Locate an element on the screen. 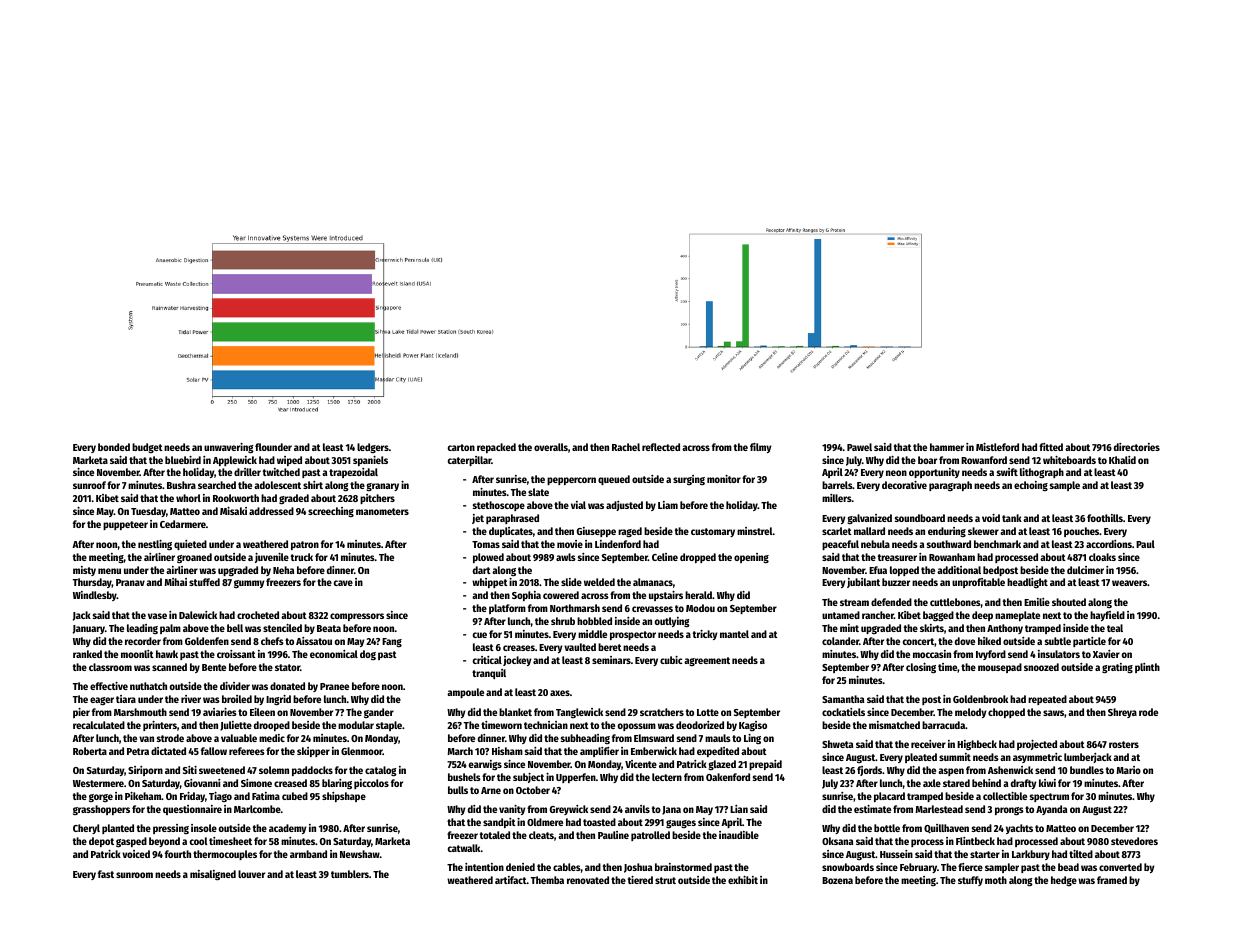 This screenshot has width=1233, height=952. twitched is located at coordinates (281, 472).
